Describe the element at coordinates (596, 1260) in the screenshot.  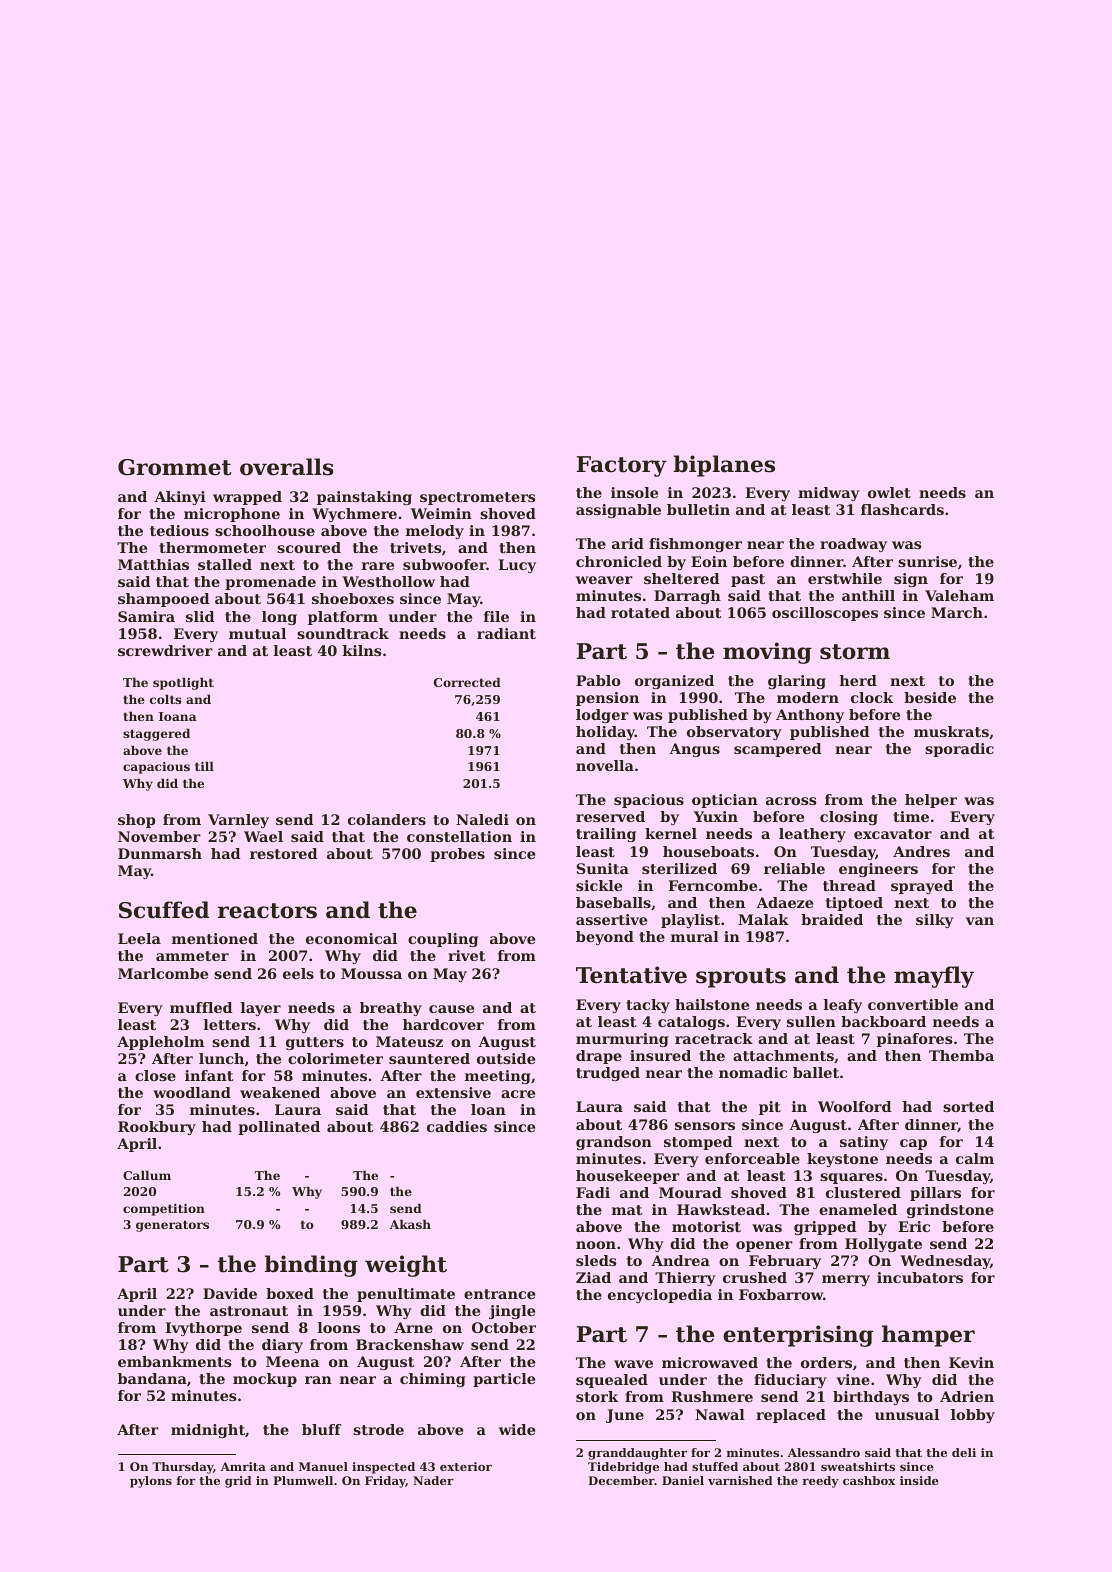
I see `sleds` at that location.
